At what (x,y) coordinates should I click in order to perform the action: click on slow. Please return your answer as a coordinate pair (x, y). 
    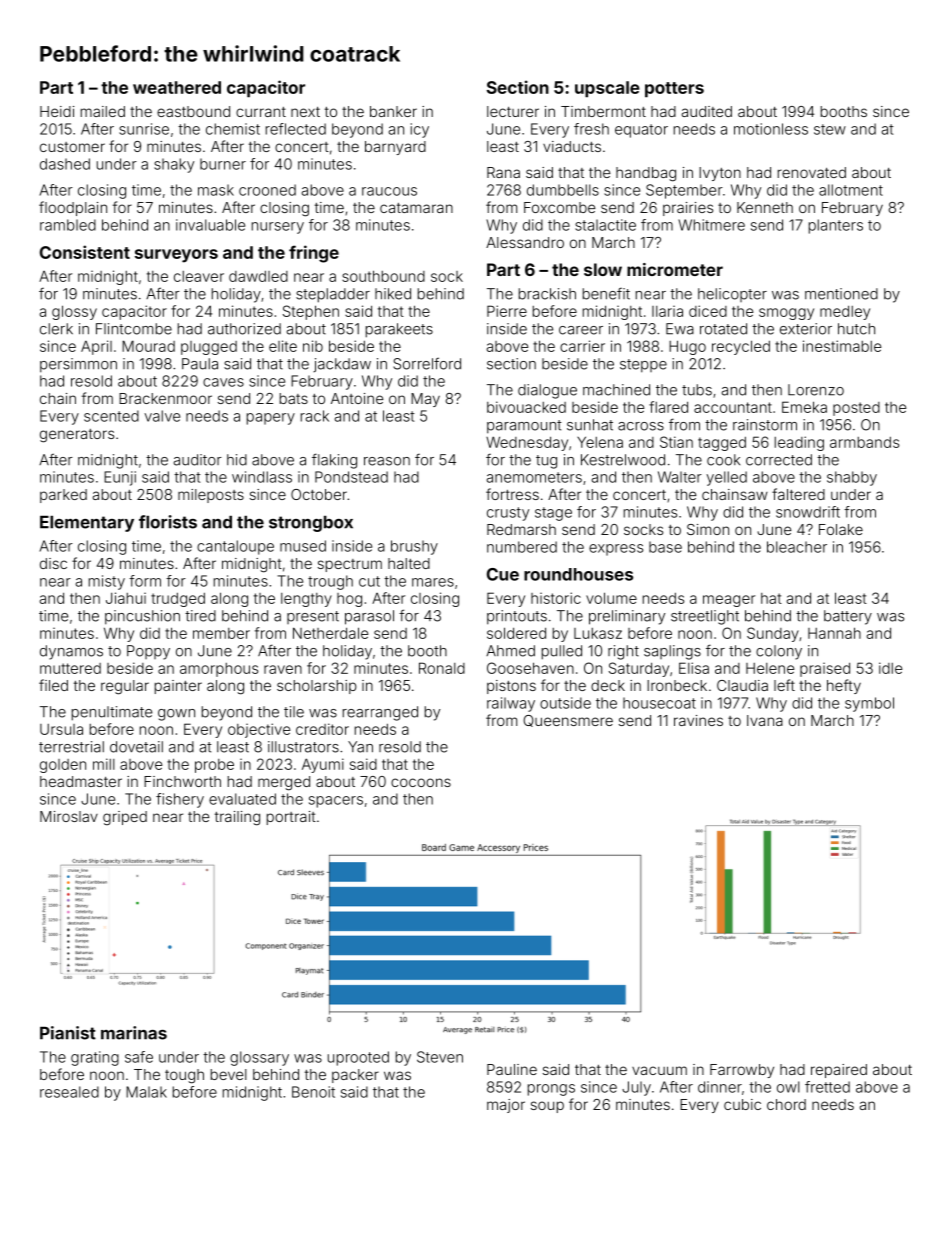
    Looking at the image, I should click on (603, 269).
